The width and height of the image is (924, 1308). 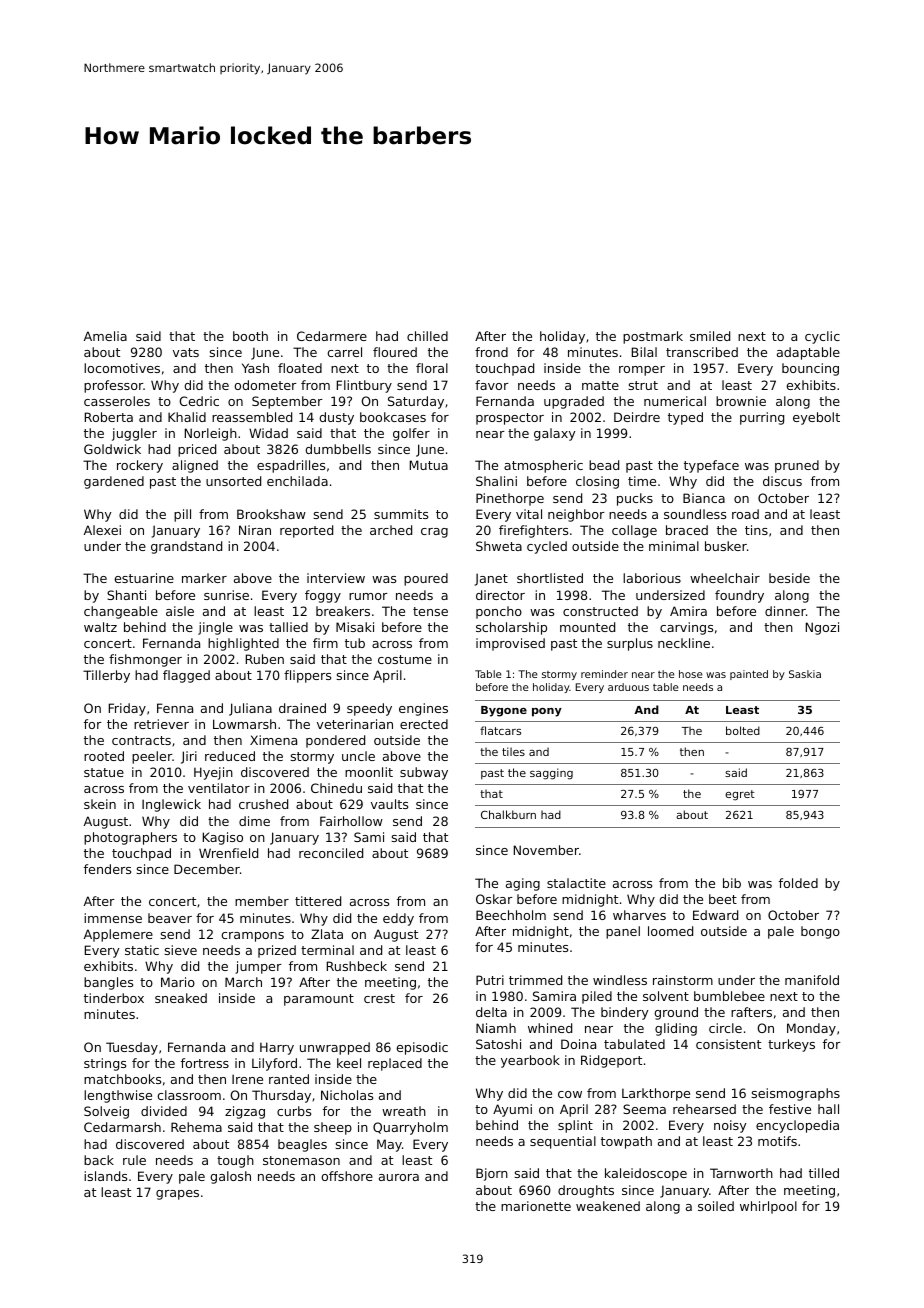 What do you see at coordinates (105, 1176) in the image?
I see `islands` at bounding box center [105, 1176].
